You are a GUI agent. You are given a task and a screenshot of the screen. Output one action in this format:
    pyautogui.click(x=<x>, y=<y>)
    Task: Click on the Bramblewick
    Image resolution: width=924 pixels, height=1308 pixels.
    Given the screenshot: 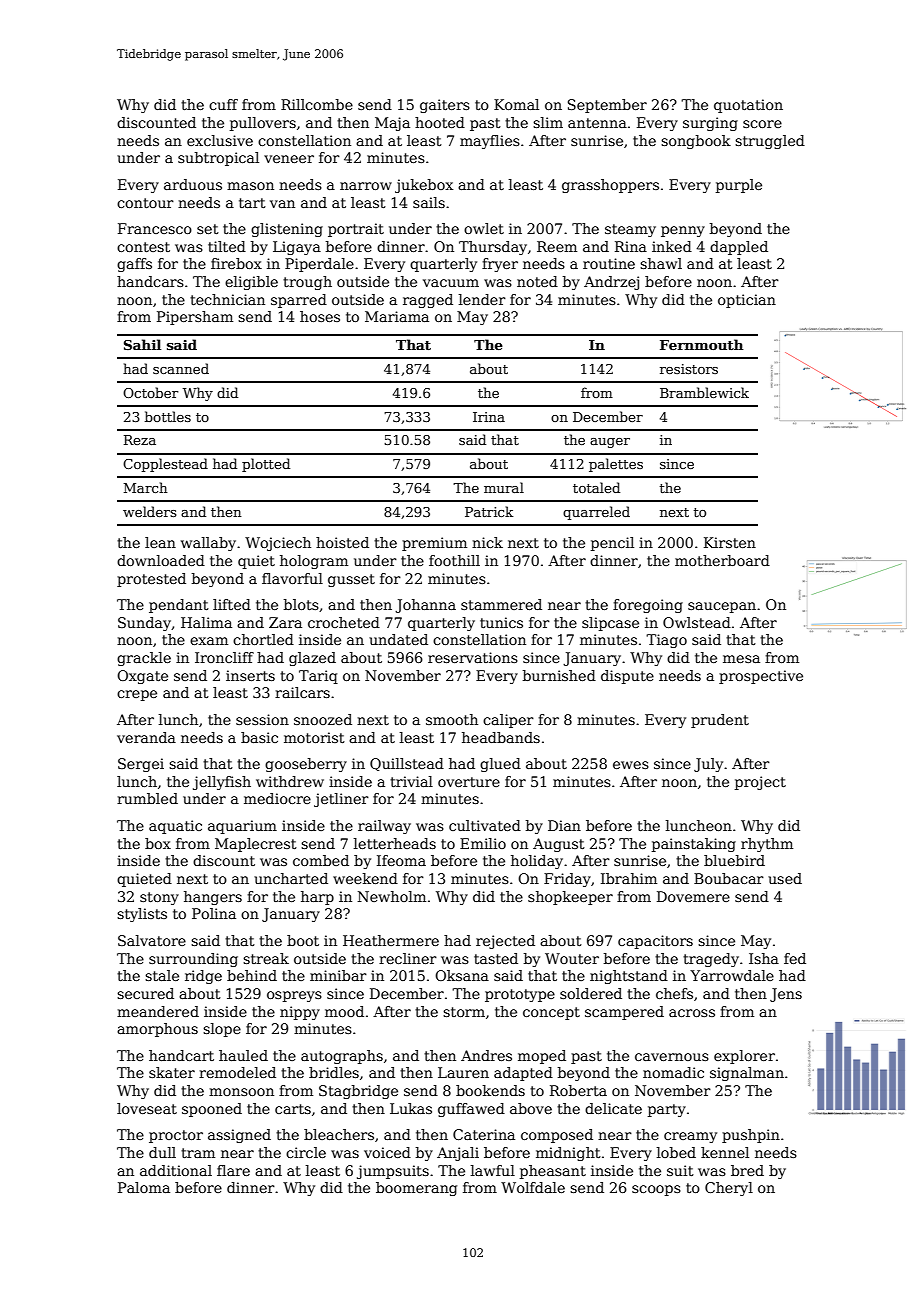 What is the action you would take?
    pyautogui.click(x=704, y=392)
